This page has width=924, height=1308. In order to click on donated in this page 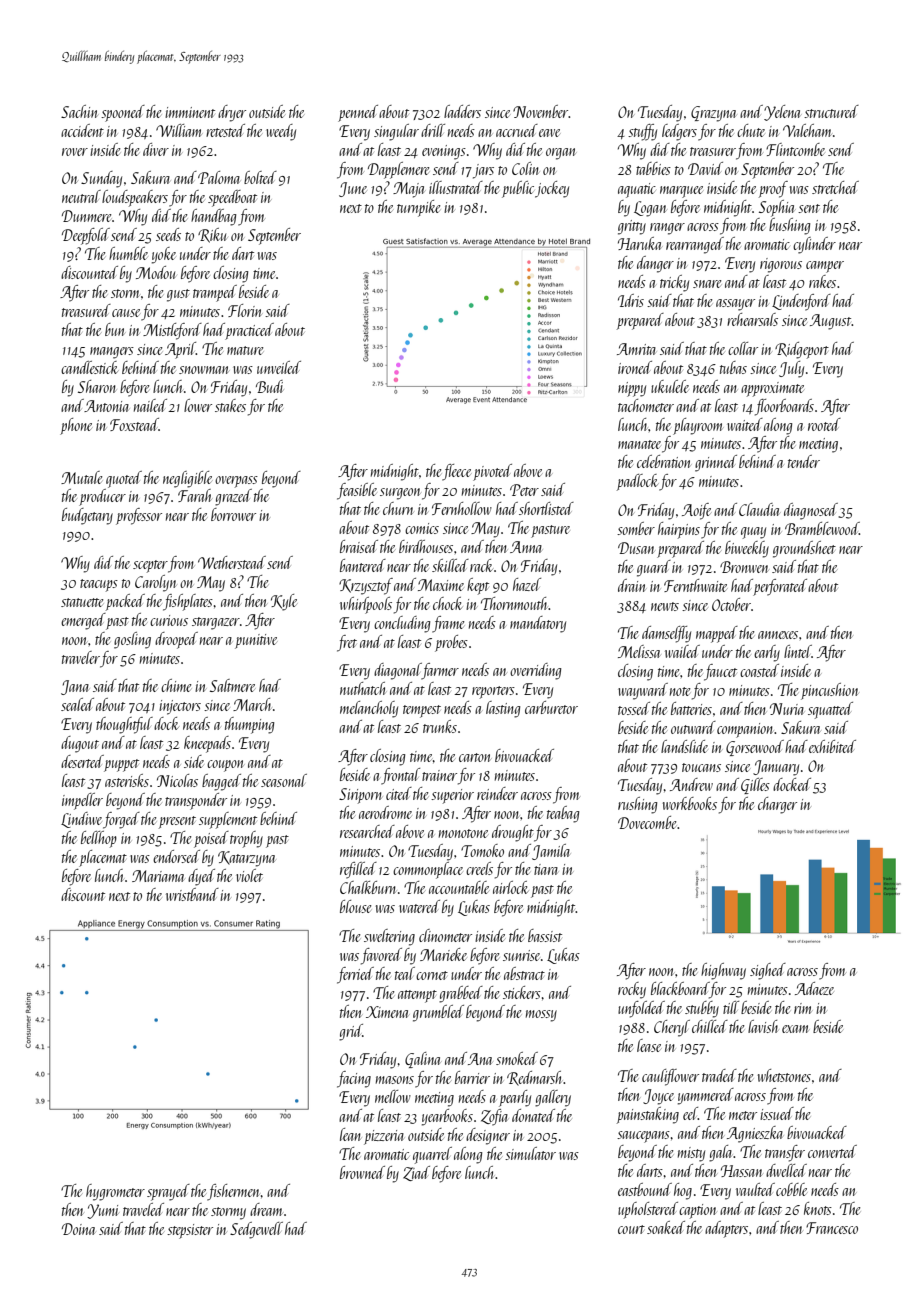, I will do `click(533, 1115)`.
